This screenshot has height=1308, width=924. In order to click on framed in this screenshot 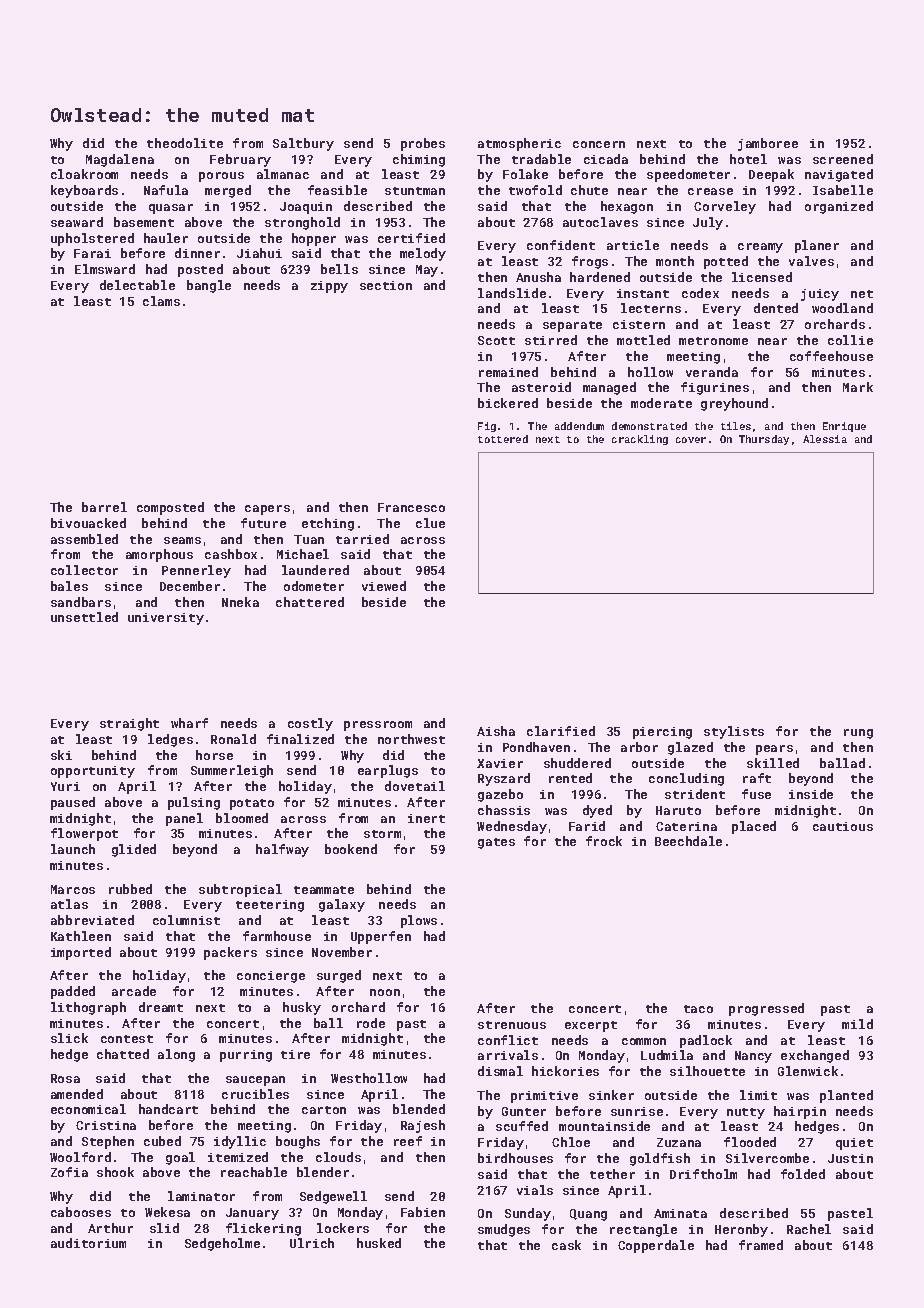, I will do `click(761, 1245)`.
